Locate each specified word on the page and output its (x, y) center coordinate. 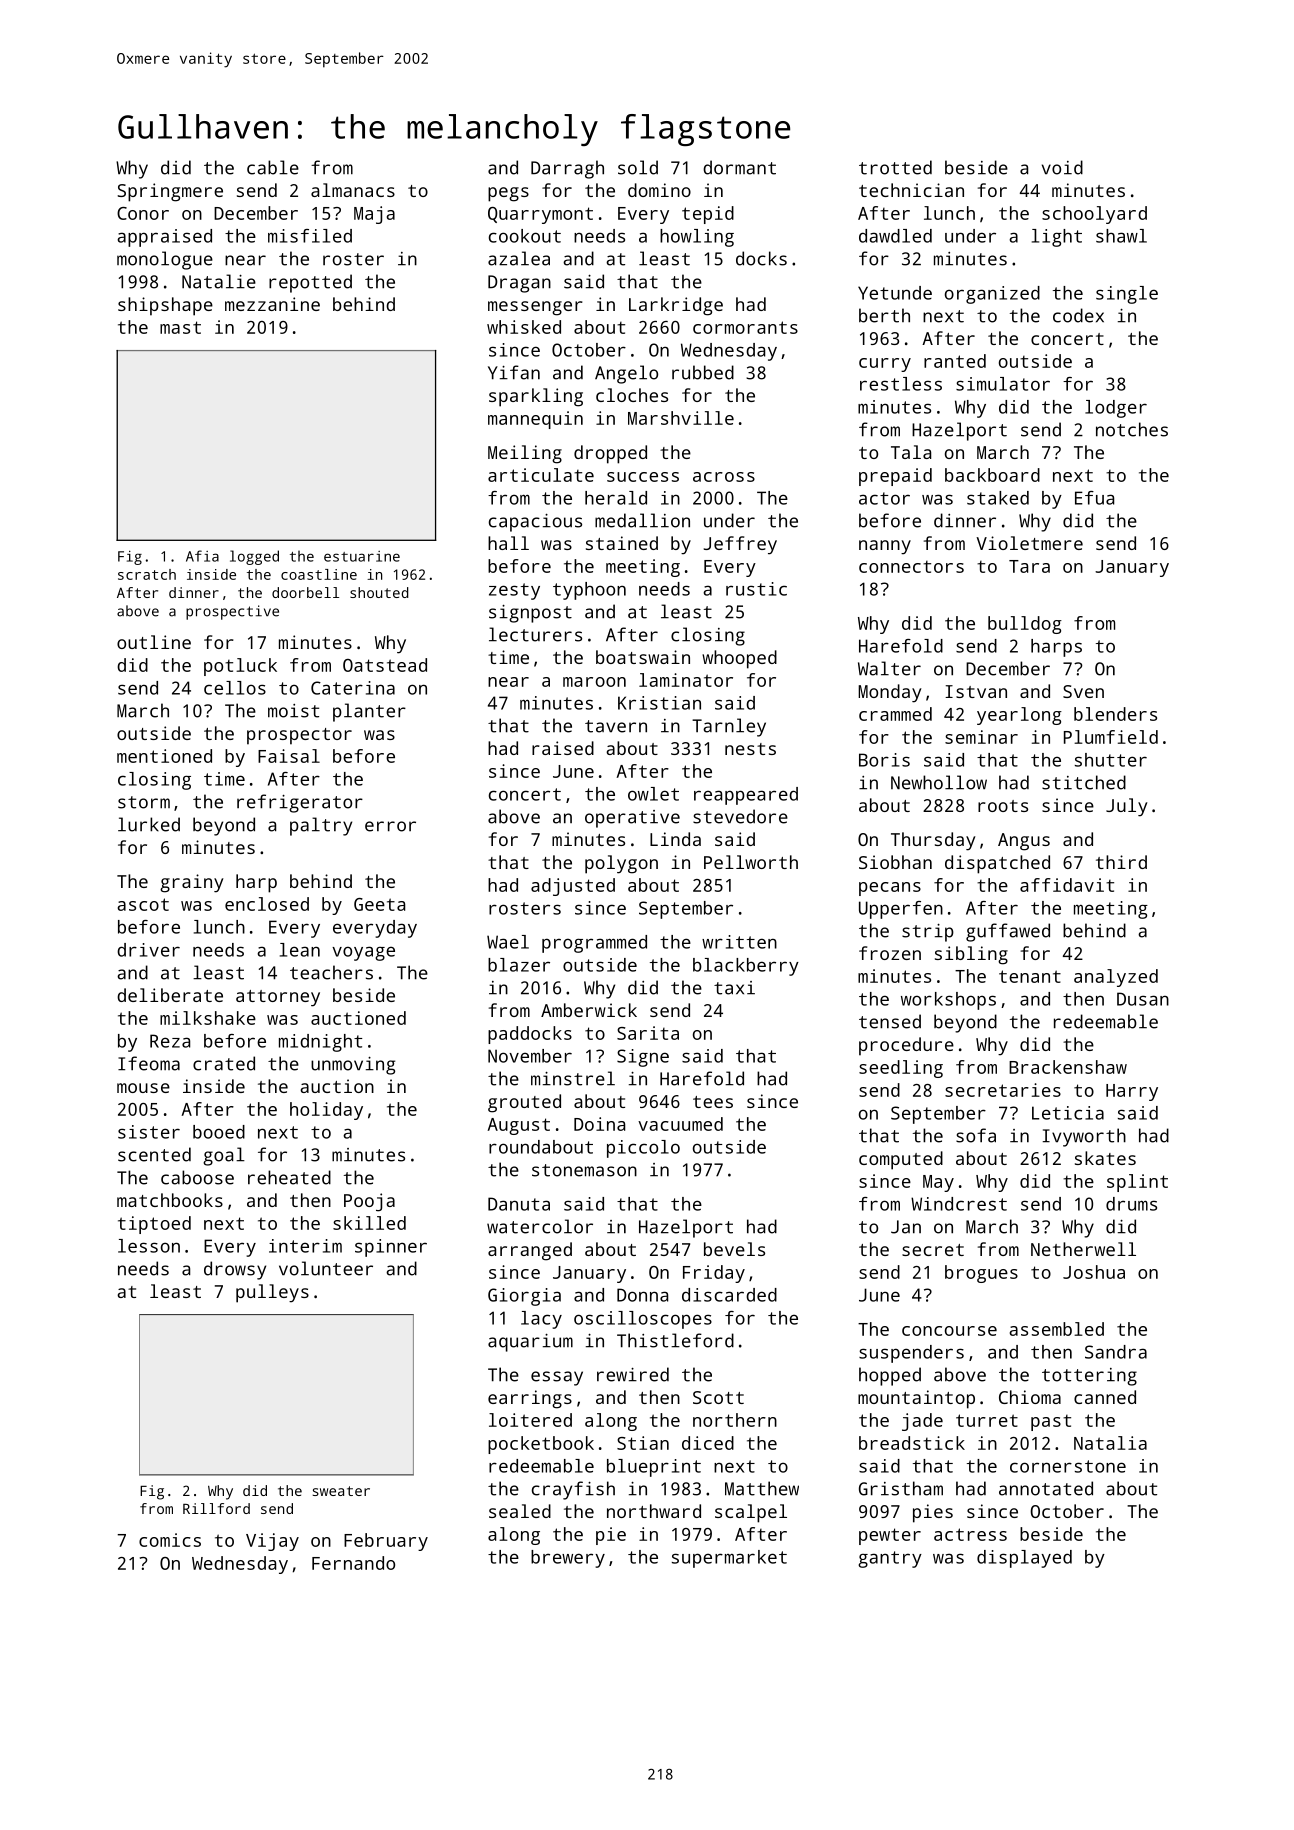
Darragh (567, 169)
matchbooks (170, 1200)
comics (170, 1540)
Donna (642, 1295)
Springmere (170, 192)
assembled (1057, 1329)
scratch (147, 574)
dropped (610, 454)
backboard (992, 475)
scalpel (751, 1513)
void (1062, 167)
